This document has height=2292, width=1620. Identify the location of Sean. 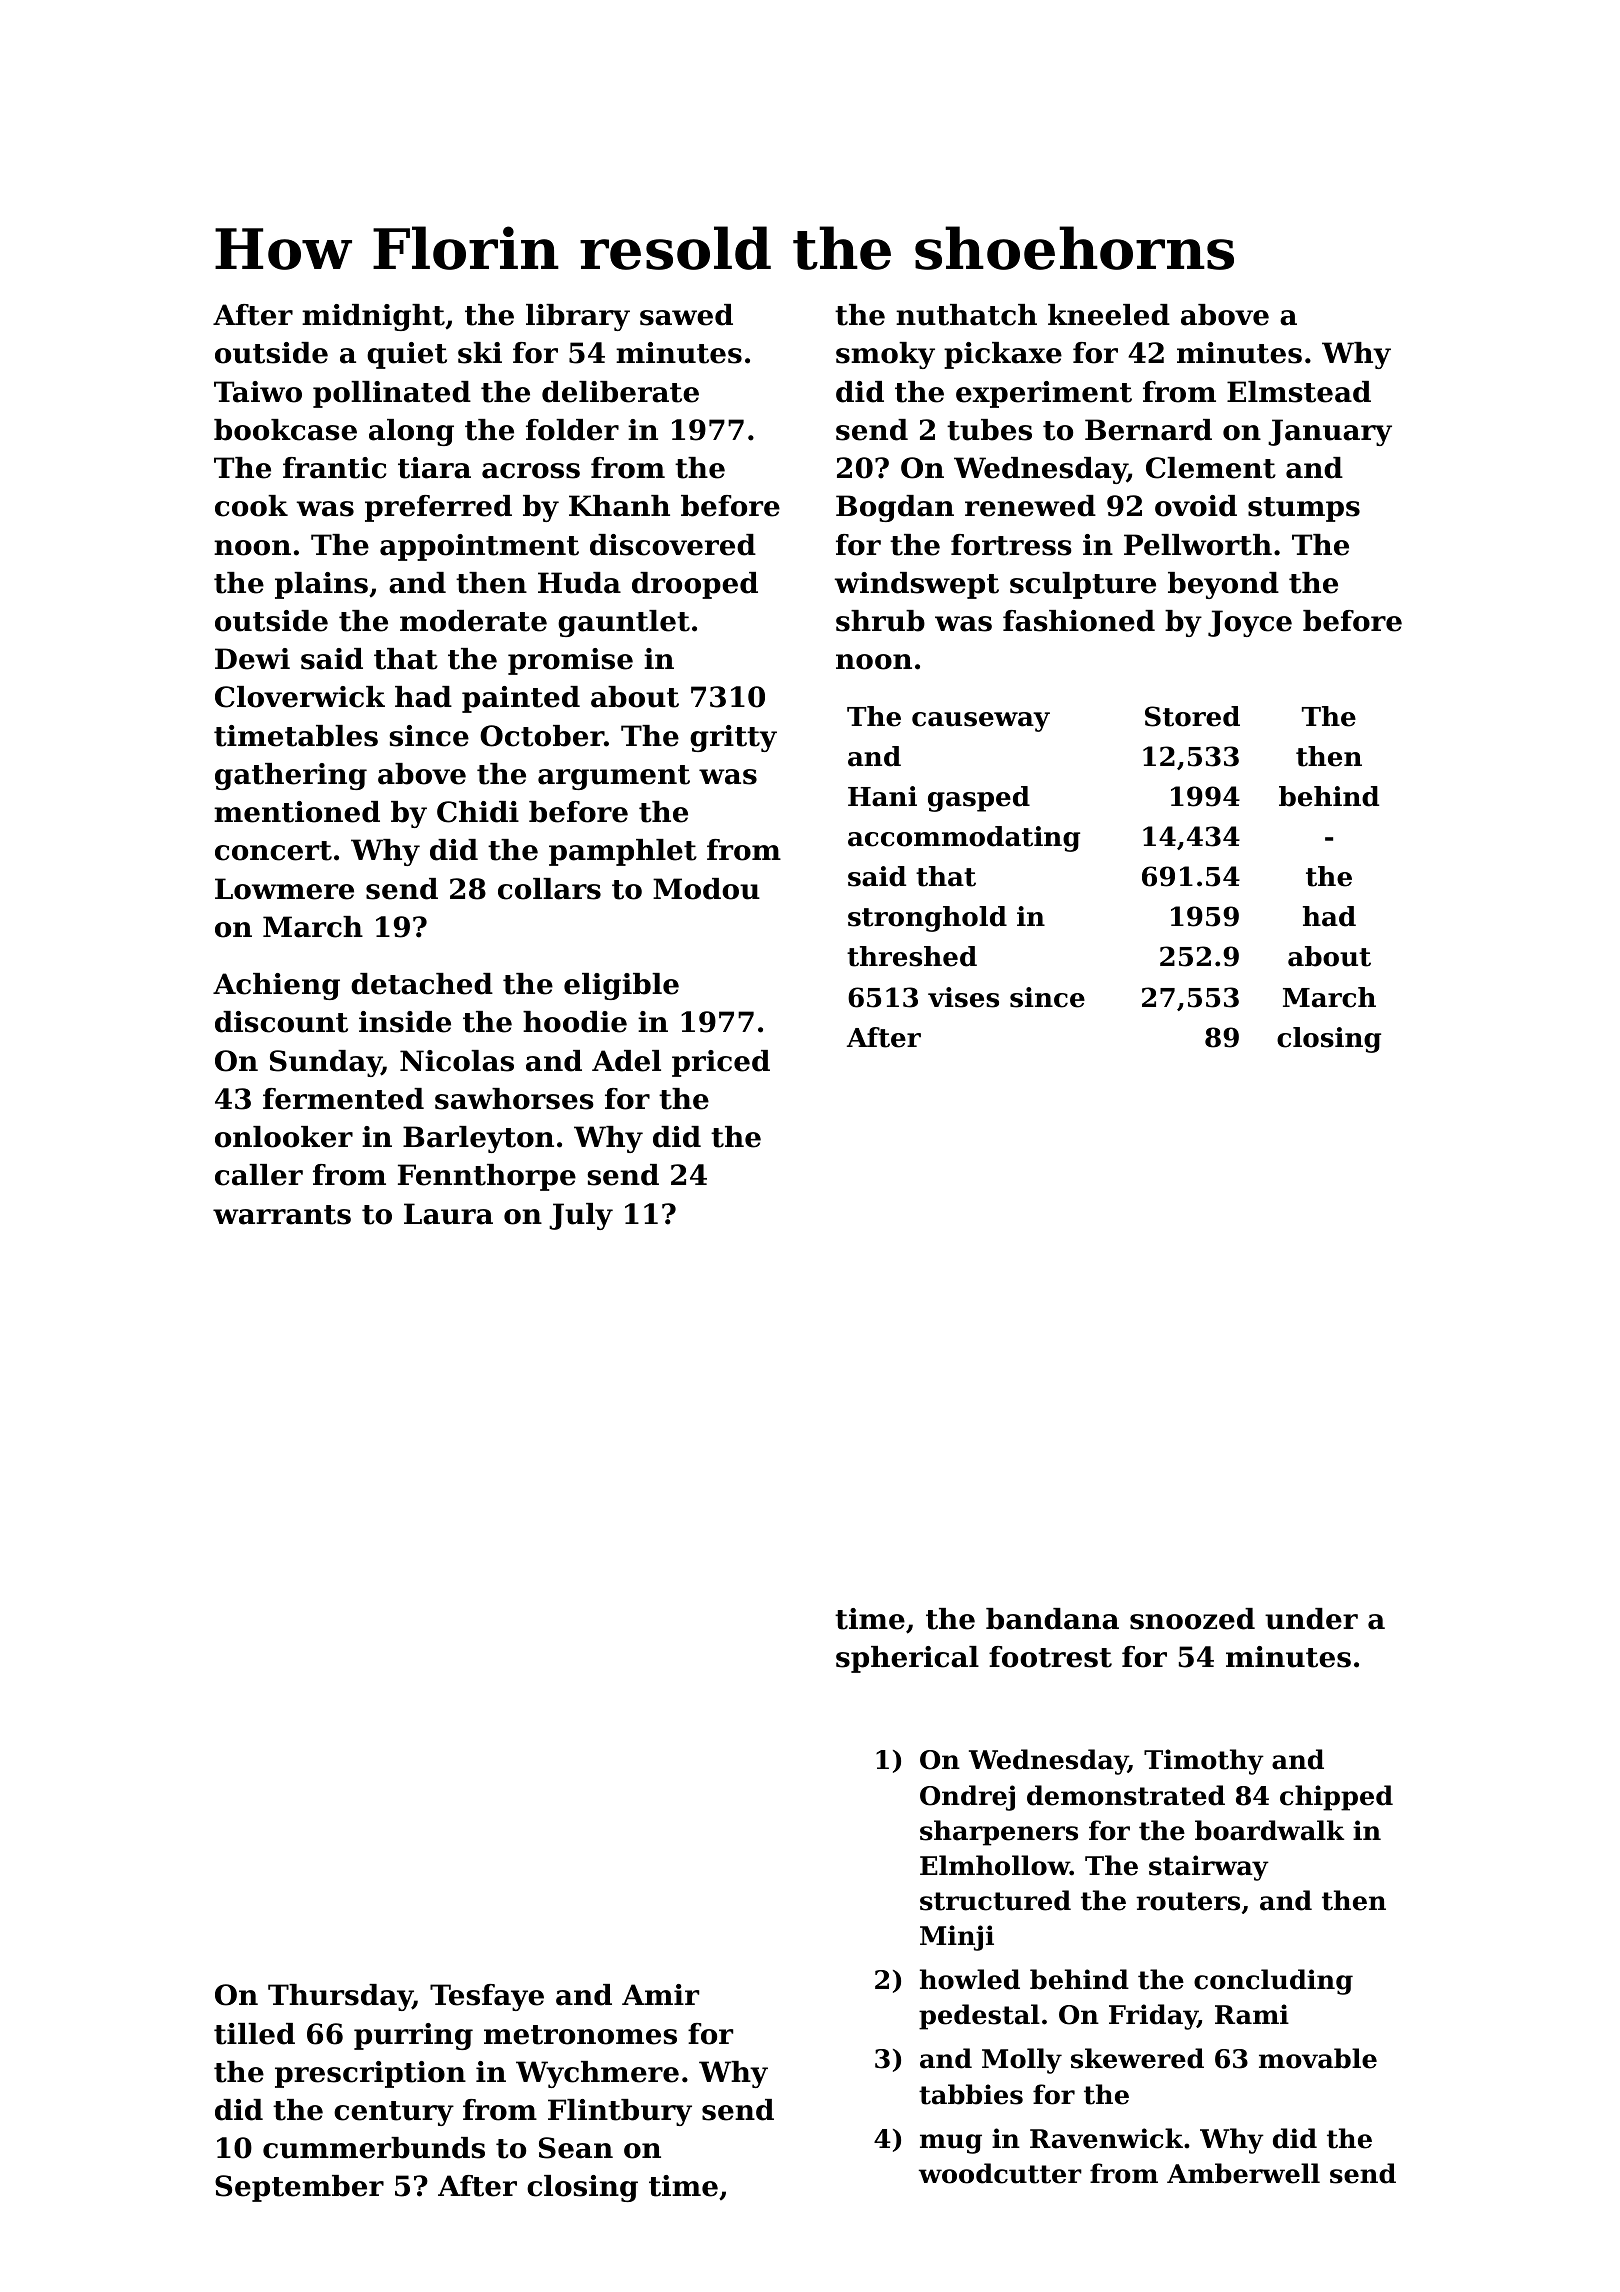
(576, 2148).
